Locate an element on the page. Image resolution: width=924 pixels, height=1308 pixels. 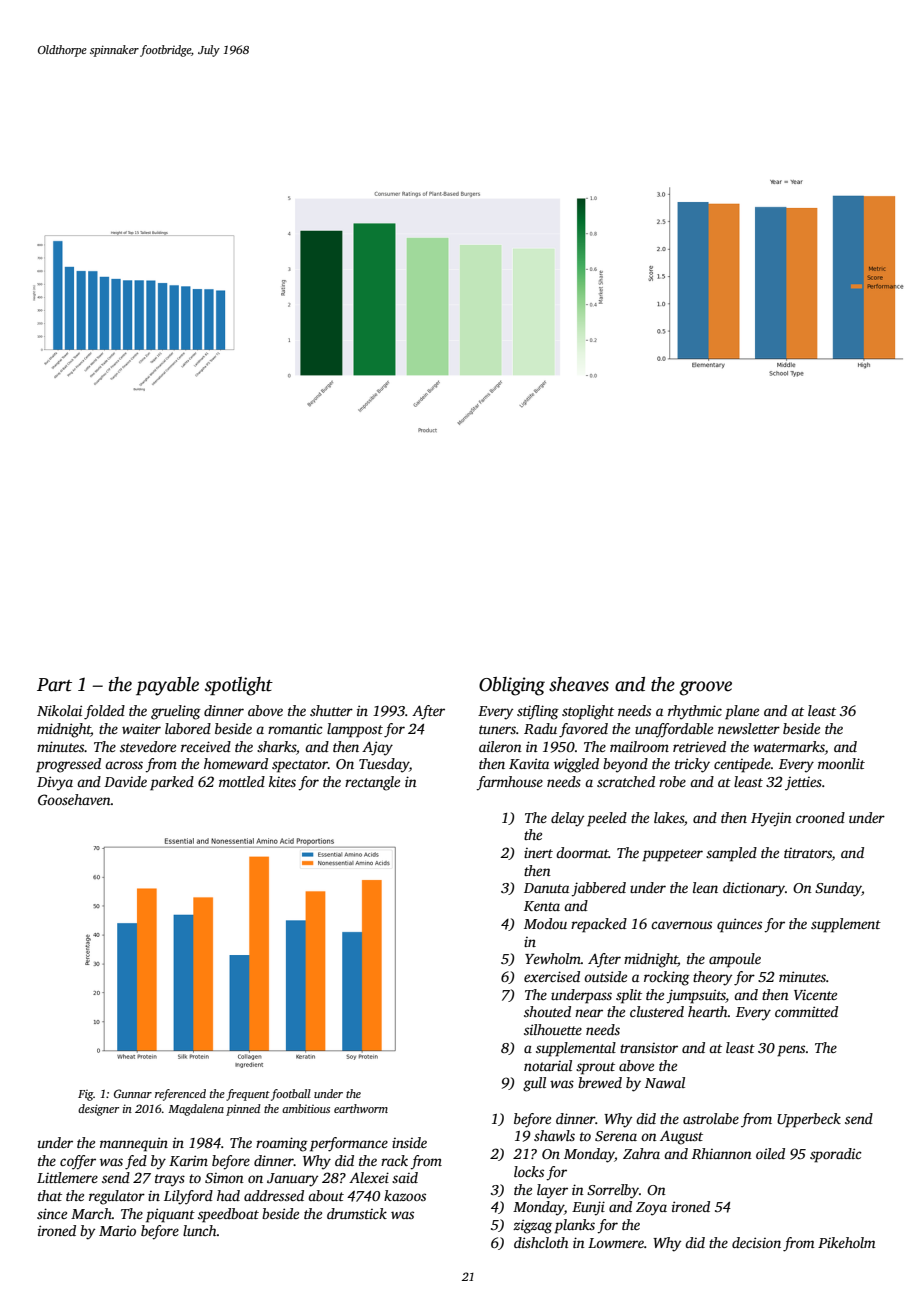
Littlemere is located at coordinates (67, 1177).
